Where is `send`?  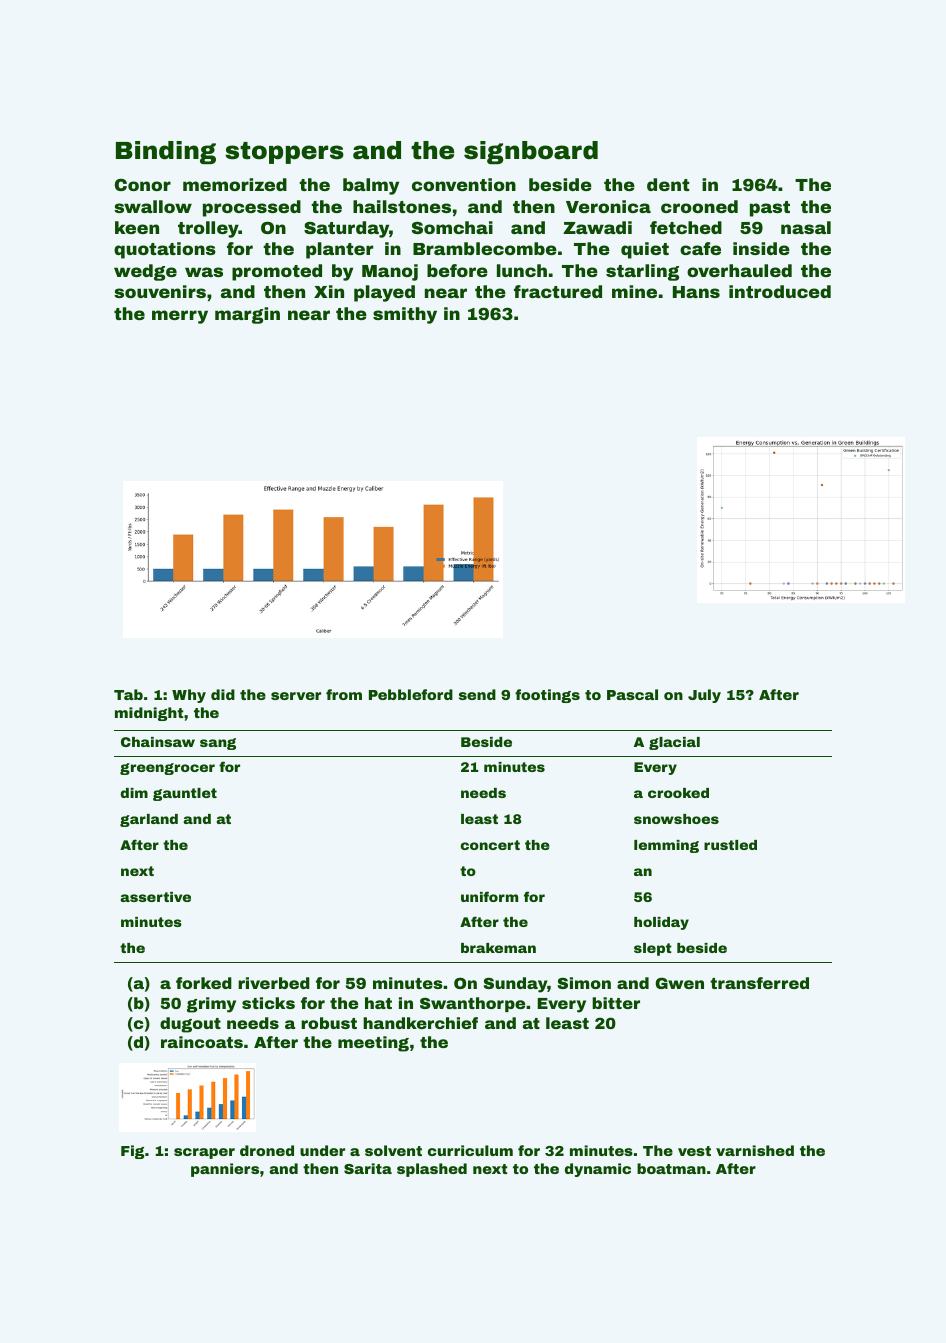
send is located at coordinates (477, 694).
